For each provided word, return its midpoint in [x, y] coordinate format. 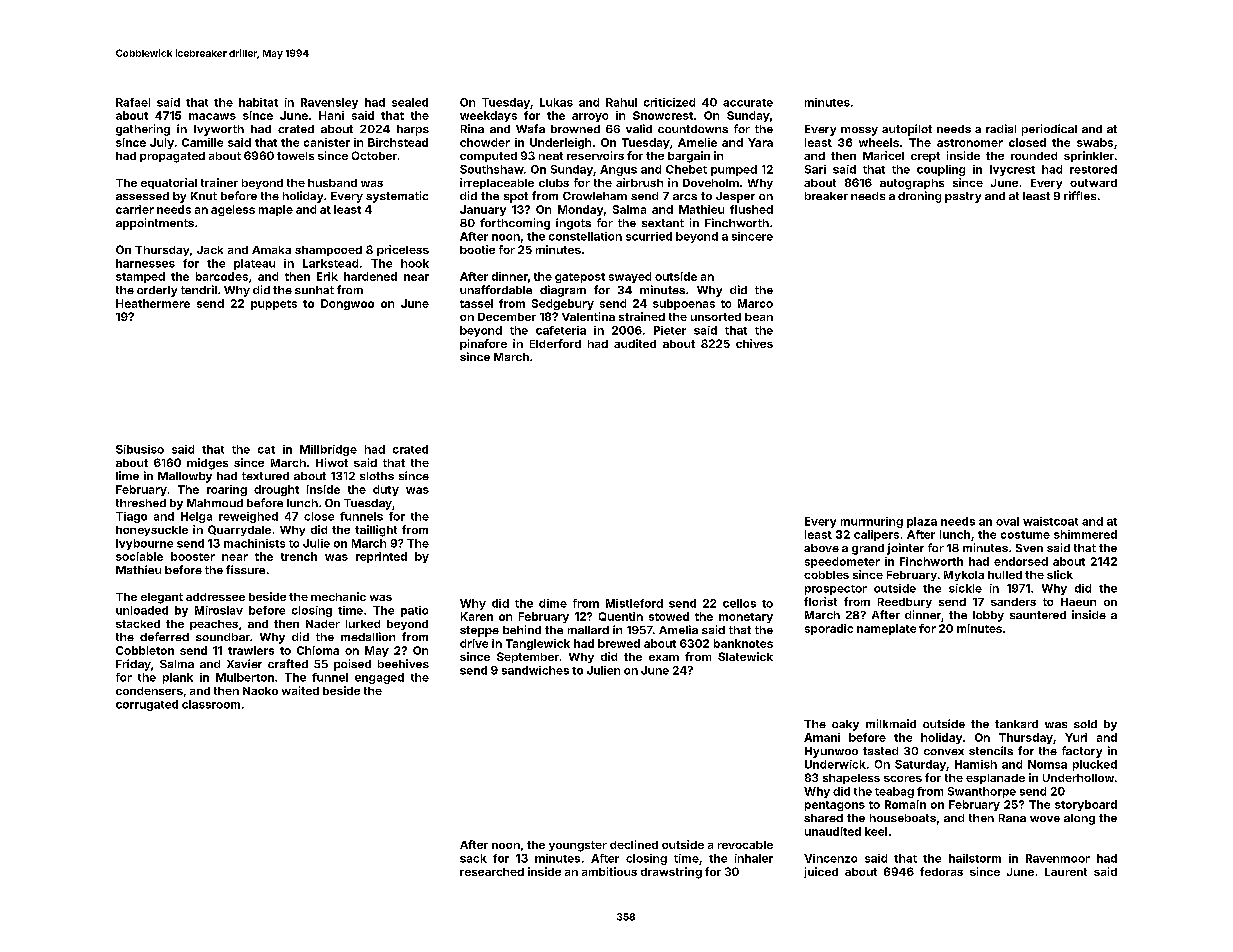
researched [492, 872]
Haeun [1078, 602]
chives [754, 343]
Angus [618, 170]
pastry [963, 197]
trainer [219, 182]
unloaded [142, 610]
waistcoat [1050, 521]
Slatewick [745, 656]
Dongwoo [347, 304]
